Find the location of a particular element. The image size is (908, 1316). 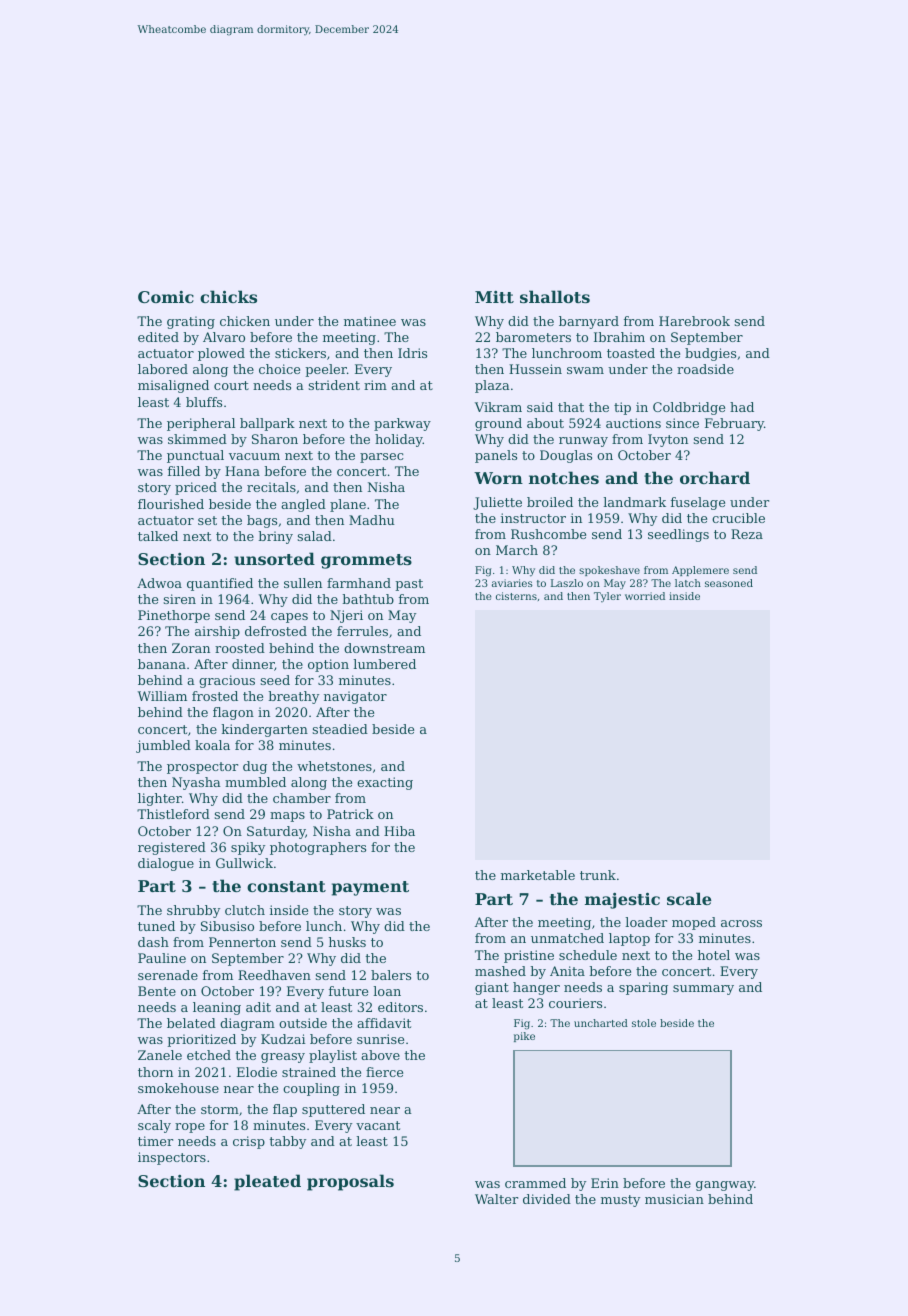

scale is located at coordinates (689, 898).
